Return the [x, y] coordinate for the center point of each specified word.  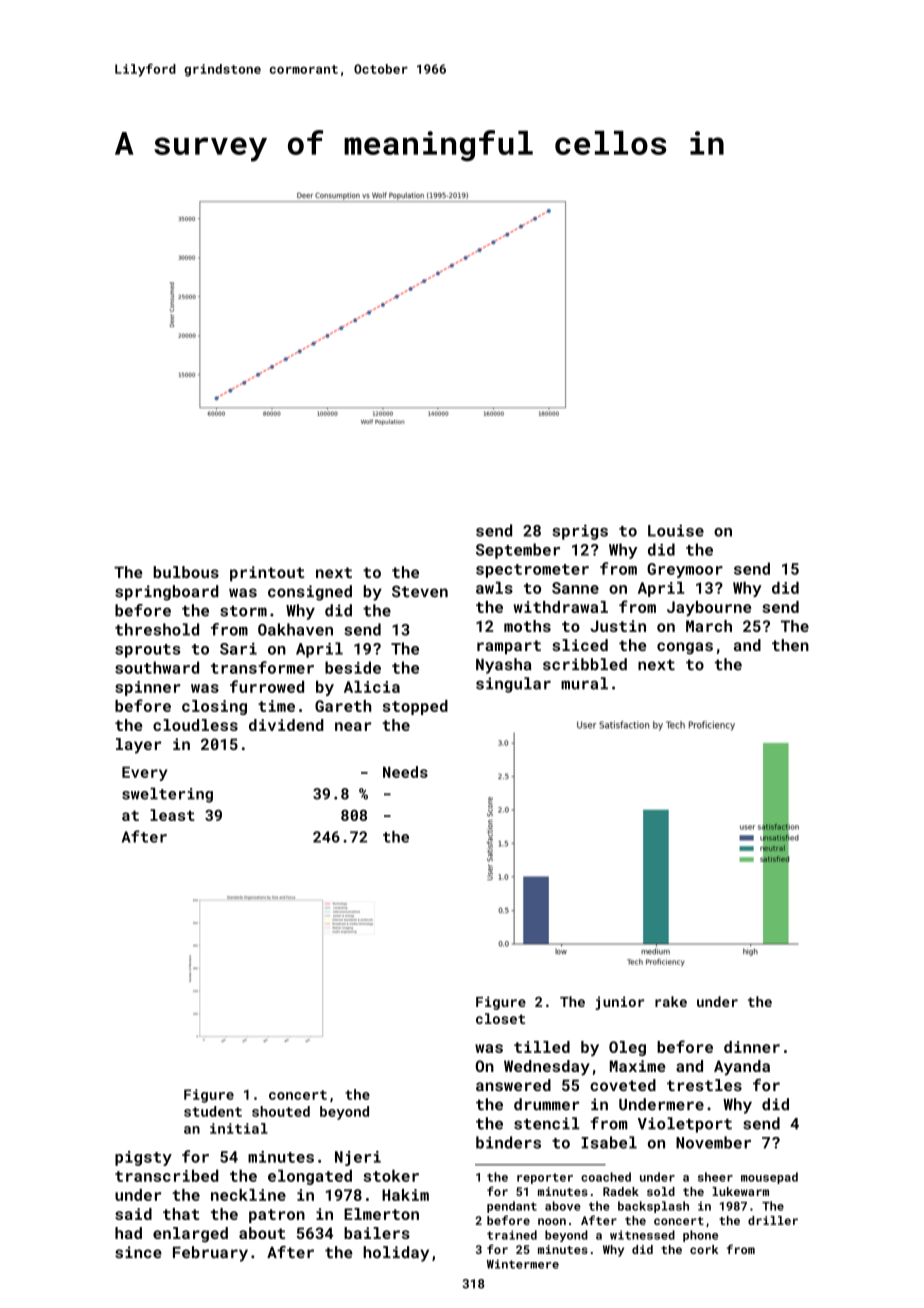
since [138, 1252]
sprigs [580, 532]
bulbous [186, 572]
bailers [377, 1233]
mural [584, 683]
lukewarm [740, 1191]
